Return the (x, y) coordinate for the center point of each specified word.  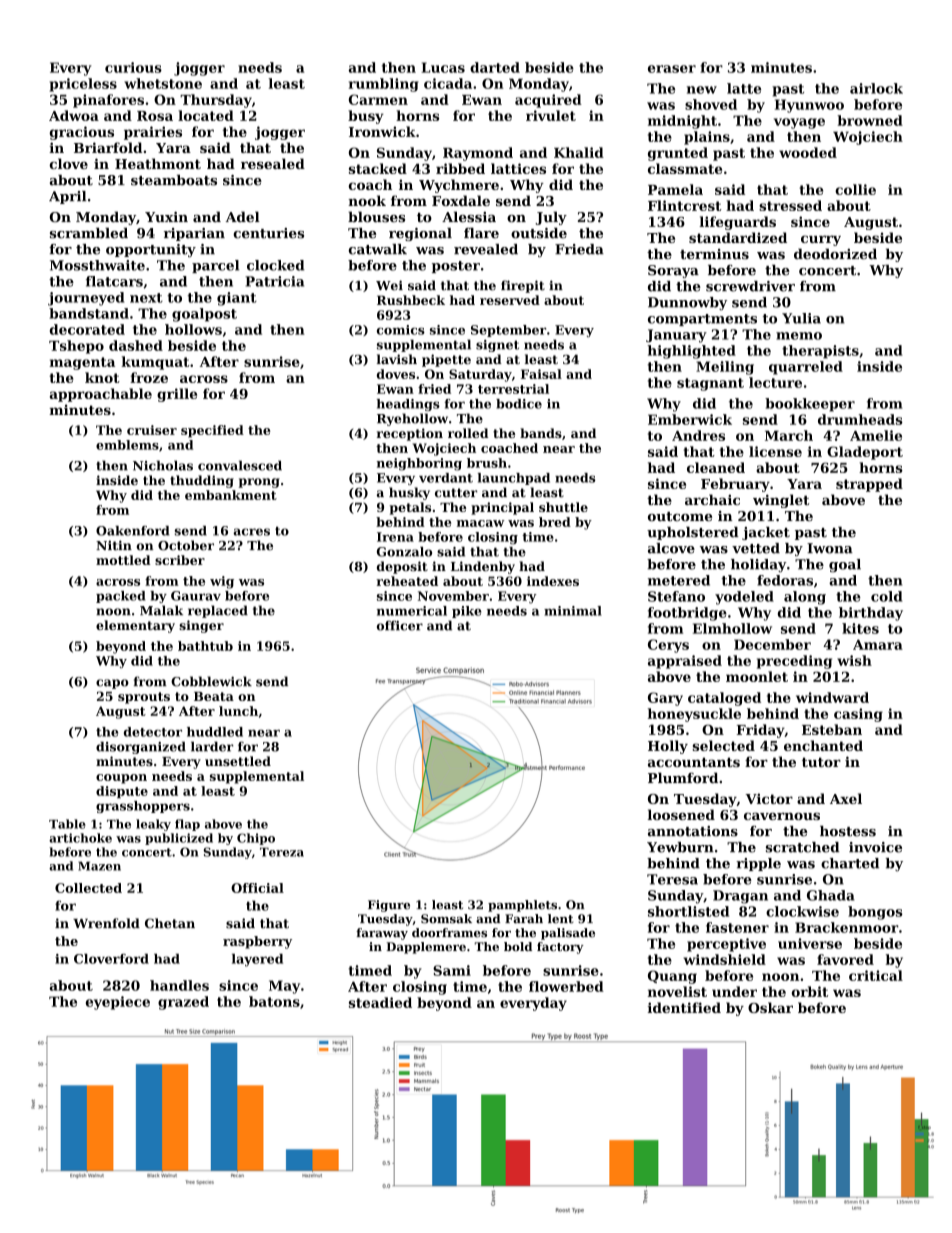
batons (274, 1001)
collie (855, 189)
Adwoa (74, 115)
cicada (448, 83)
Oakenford (132, 531)
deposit (402, 567)
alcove (671, 548)
